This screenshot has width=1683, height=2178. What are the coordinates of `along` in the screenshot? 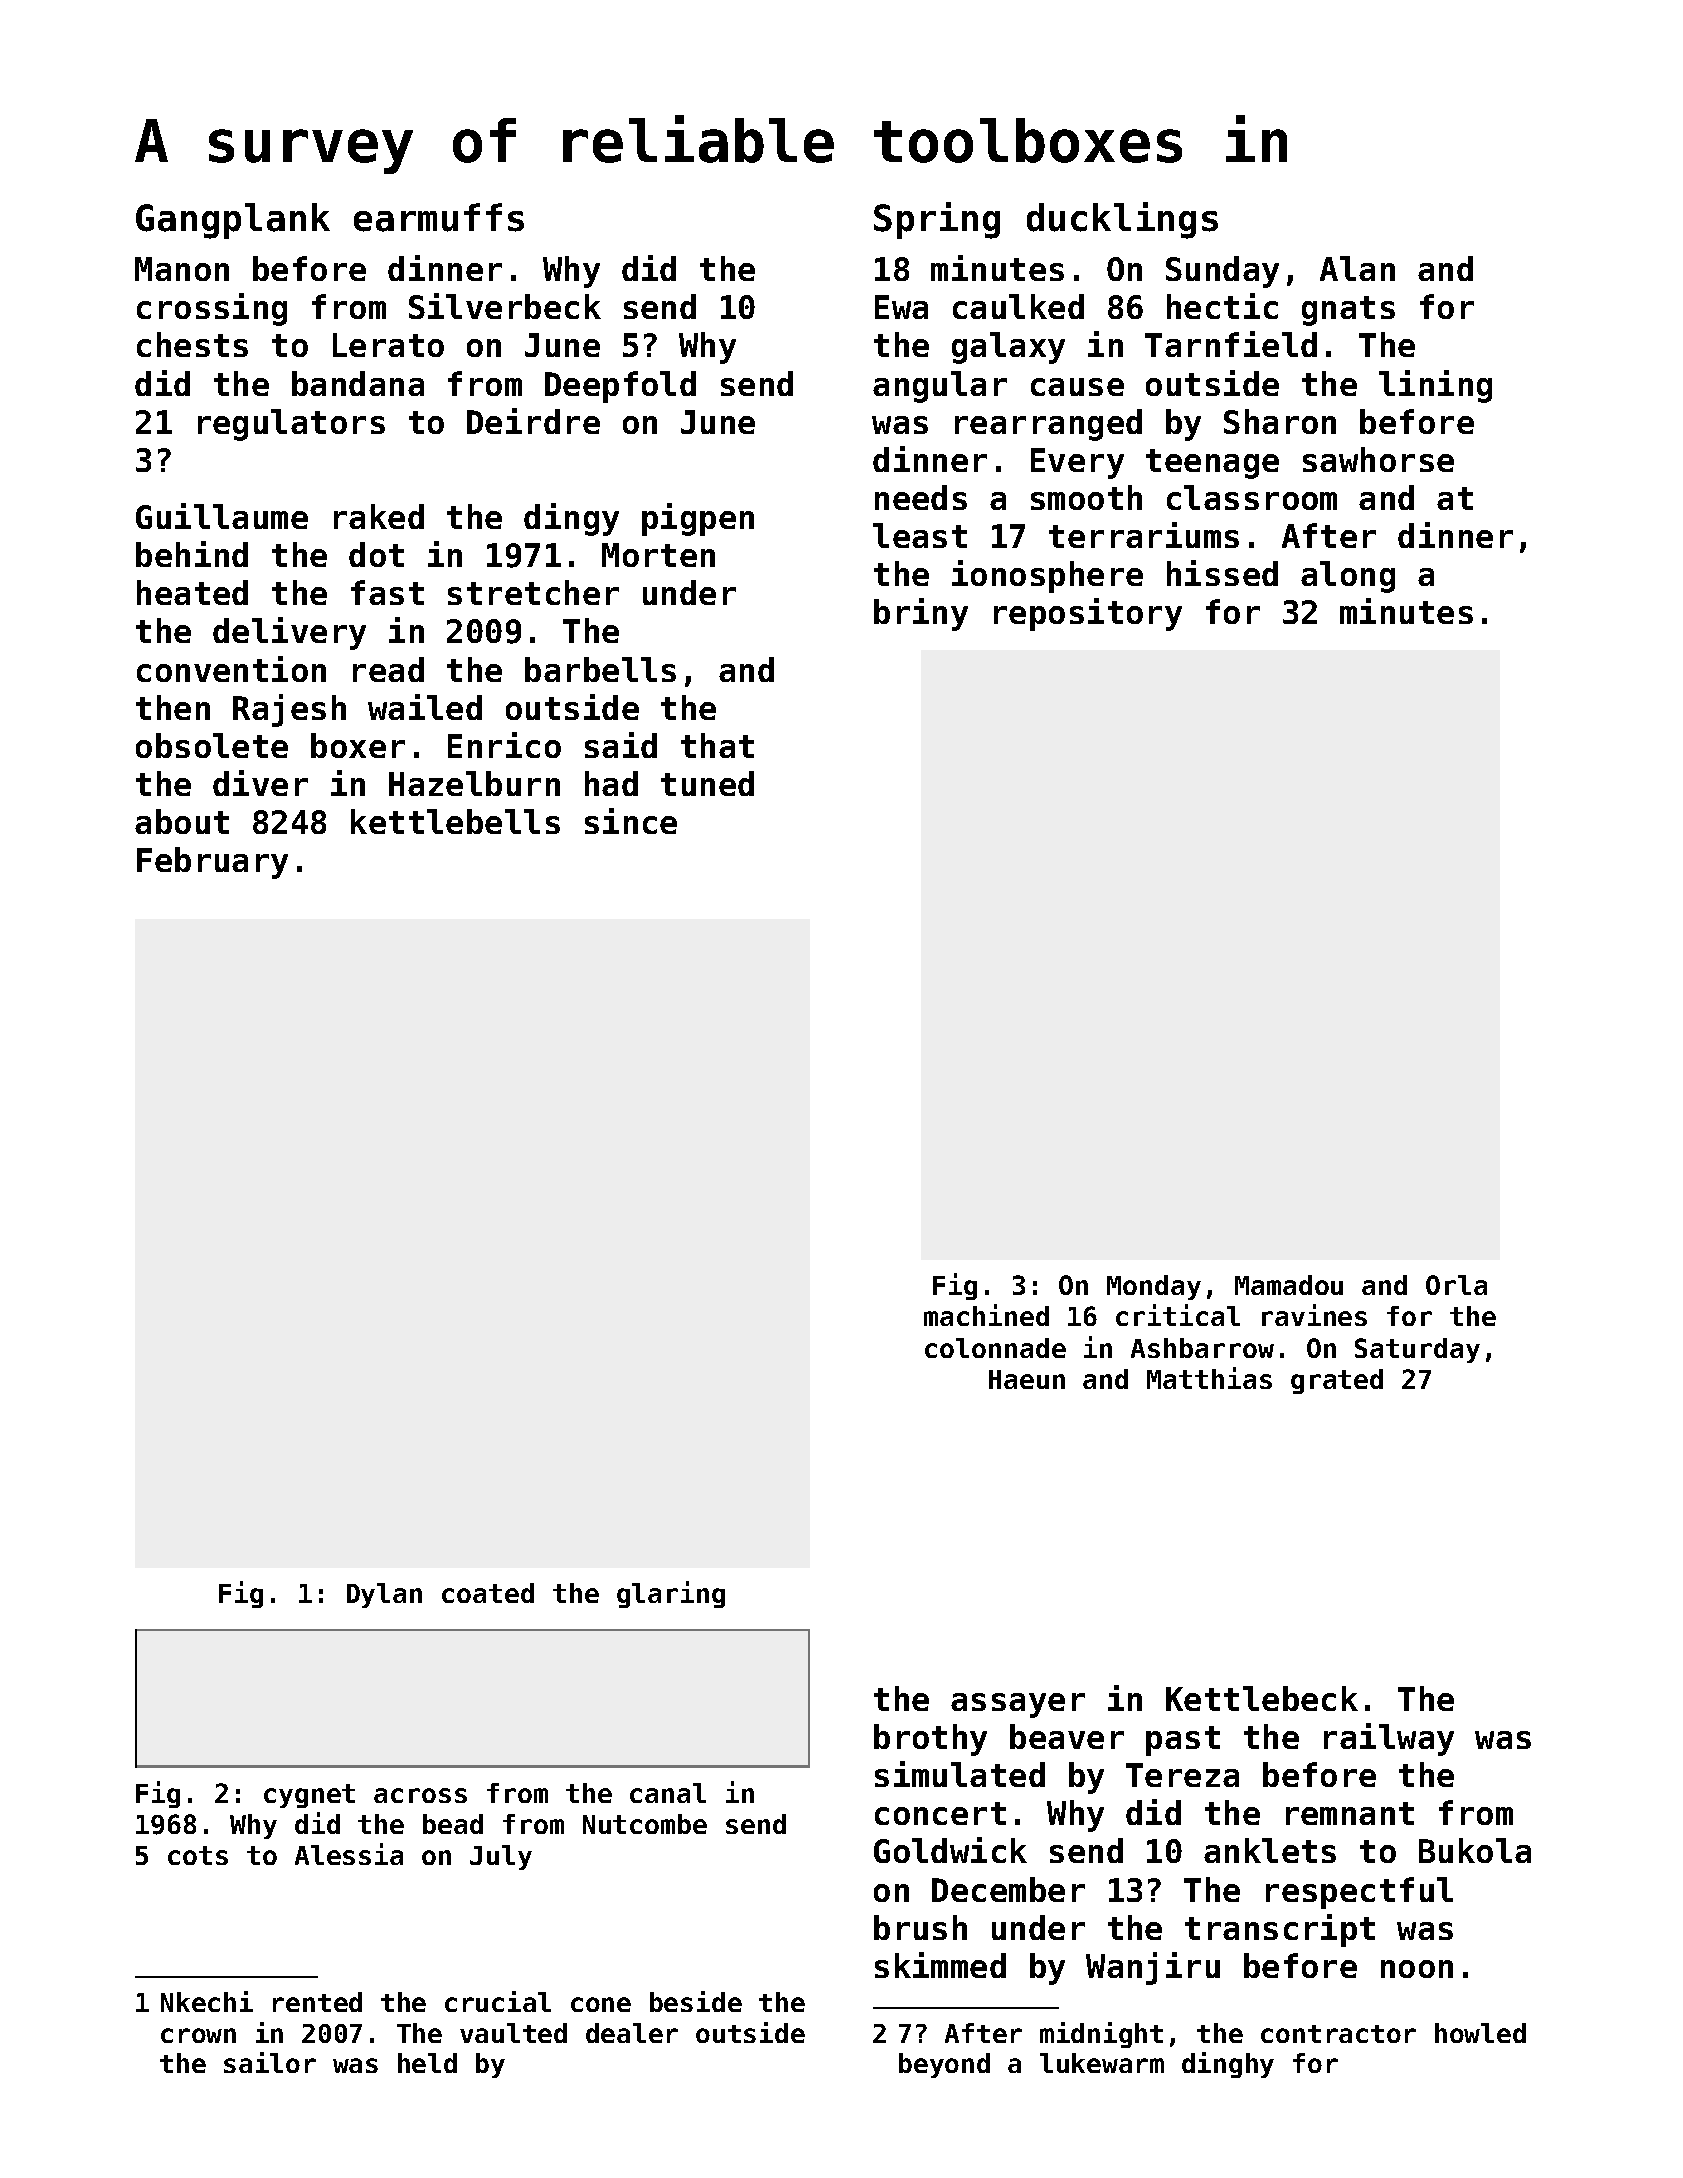 It's located at (1348, 577).
